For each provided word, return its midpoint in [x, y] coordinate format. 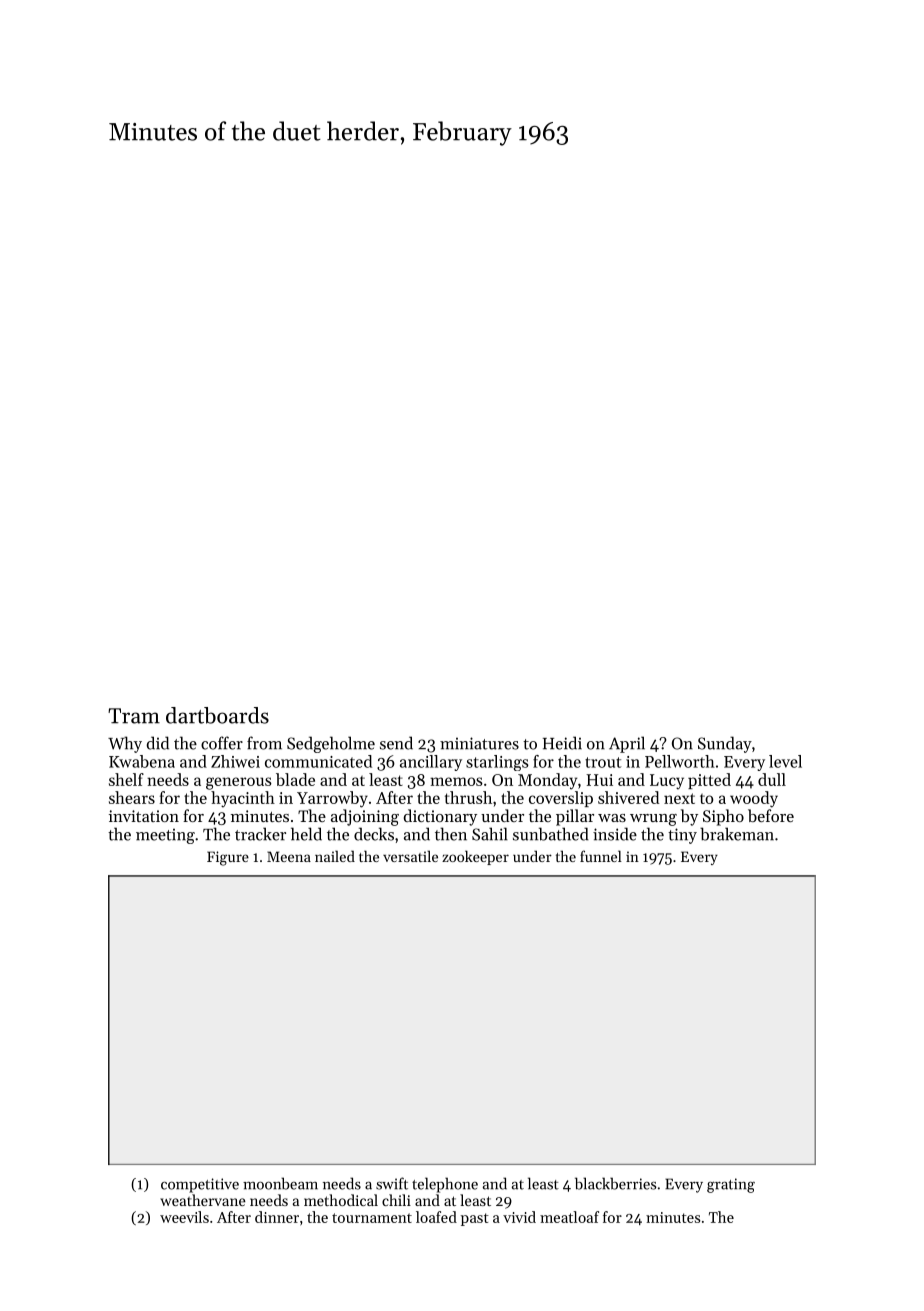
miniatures [479, 743]
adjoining [365, 817]
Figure [228, 858]
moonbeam [280, 1183]
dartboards [217, 715]
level [785, 761]
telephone [445, 1185]
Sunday [725, 744]
